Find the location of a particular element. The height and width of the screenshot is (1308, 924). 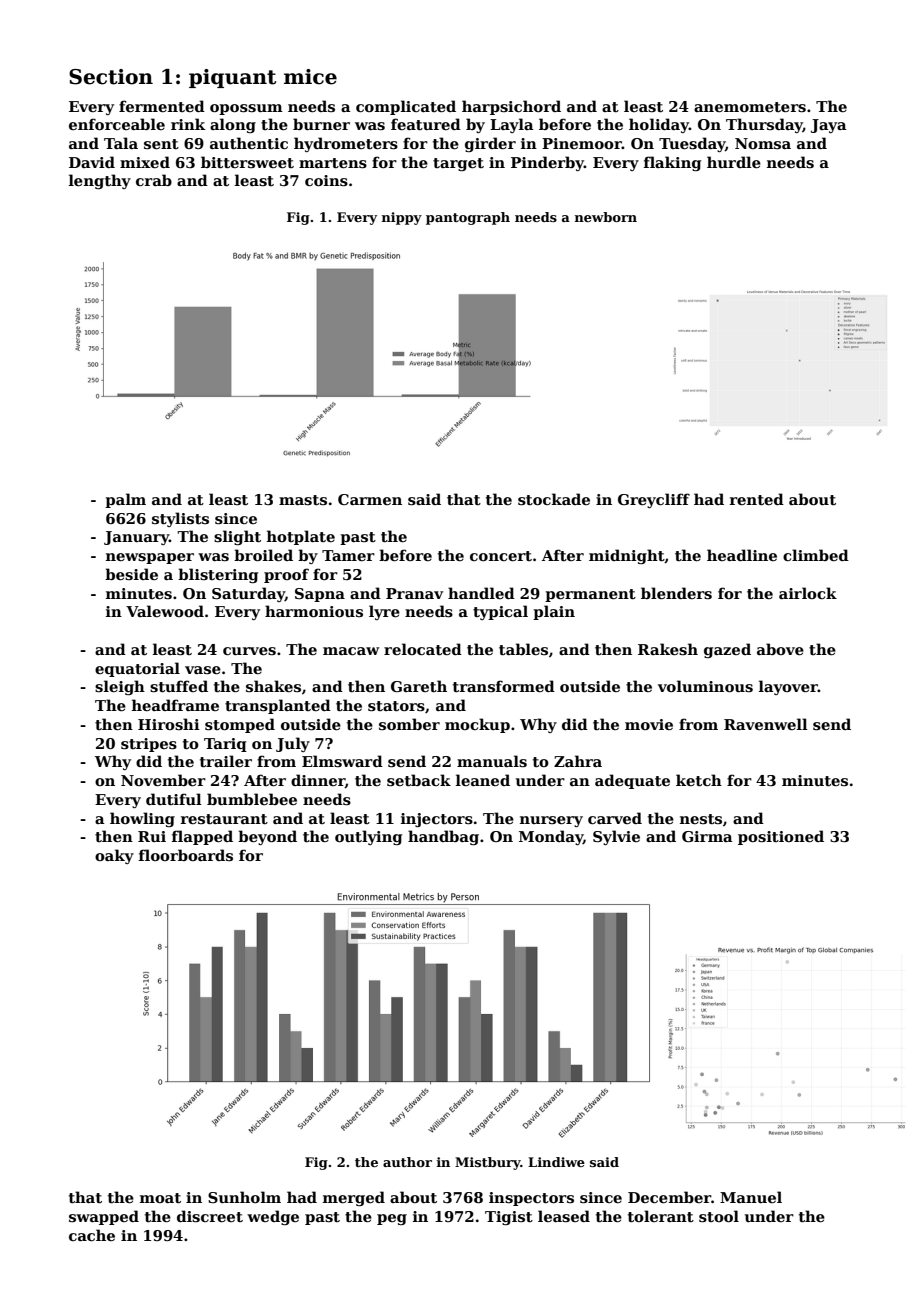

climbed is located at coordinates (816, 555).
